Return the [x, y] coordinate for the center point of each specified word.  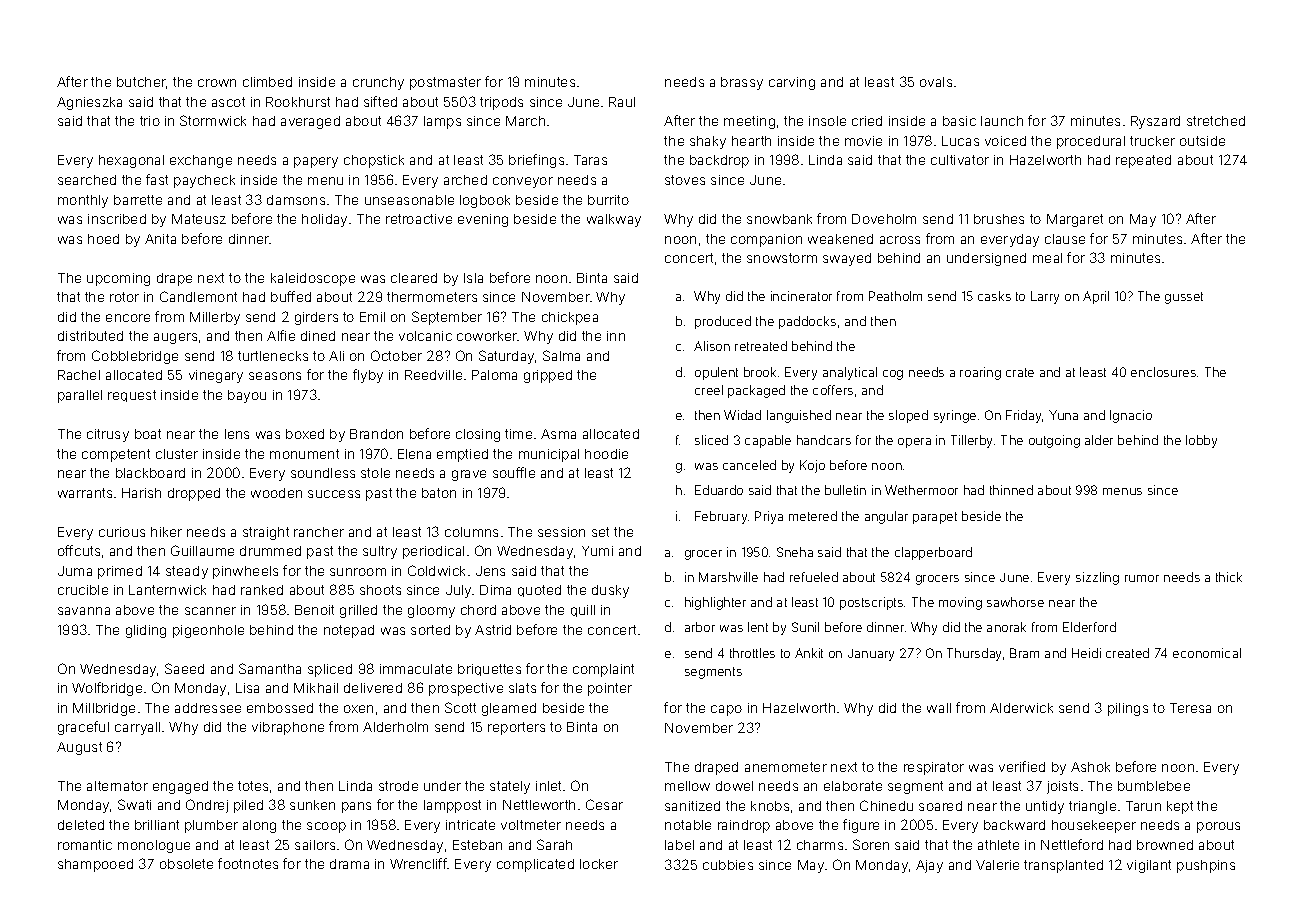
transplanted [1063, 866]
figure [861, 826]
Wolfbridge [107, 689]
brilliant [157, 825]
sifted [380, 101]
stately [510, 787]
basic [959, 121]
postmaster [445, 83]
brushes [999, 219]
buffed [291, 296]
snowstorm [782, 258]
